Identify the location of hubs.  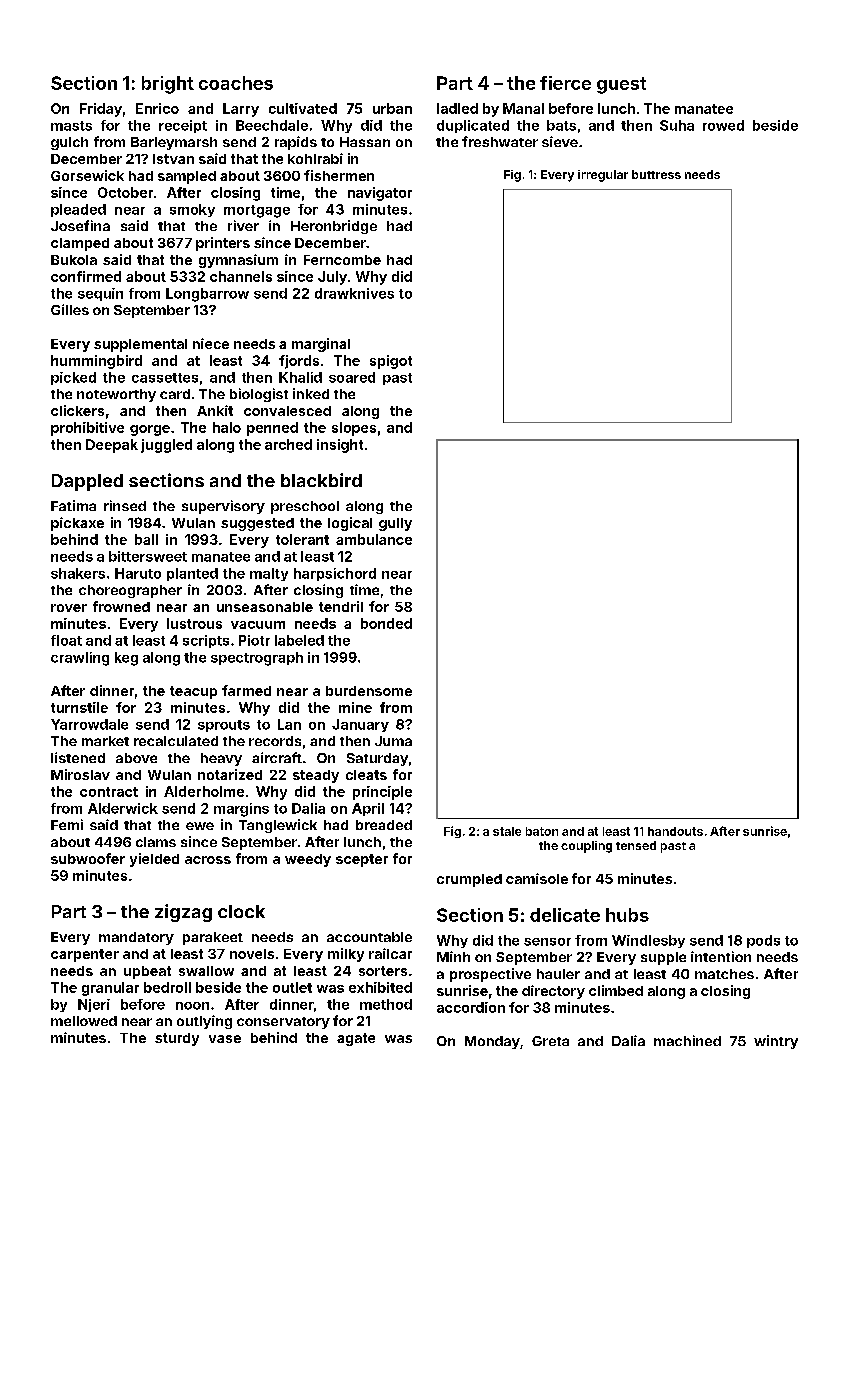
(627, 915).
